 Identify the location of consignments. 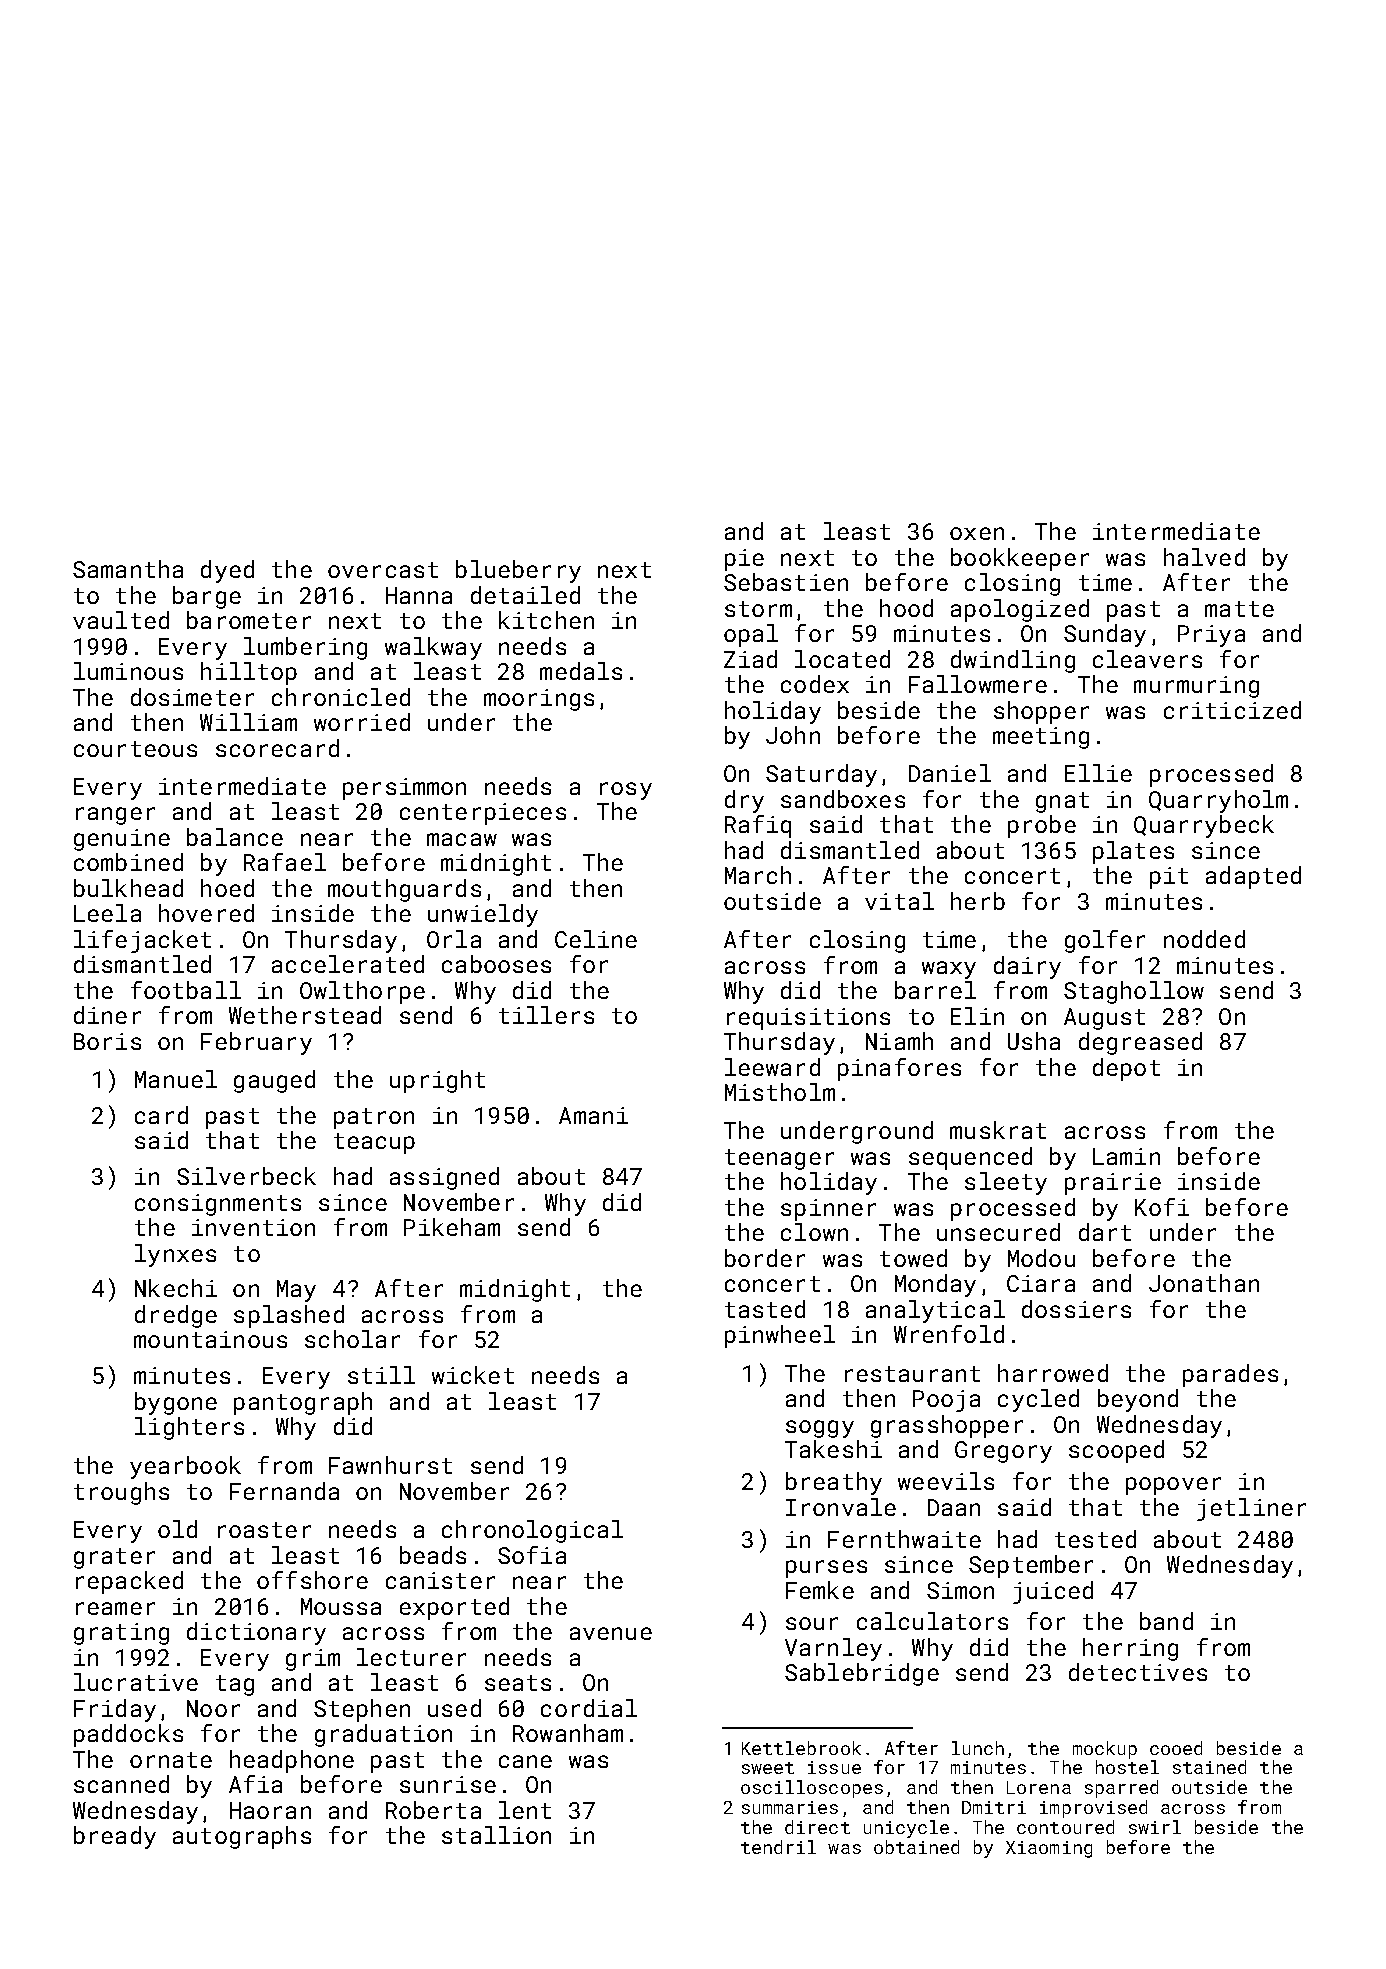
(218, 1205).
